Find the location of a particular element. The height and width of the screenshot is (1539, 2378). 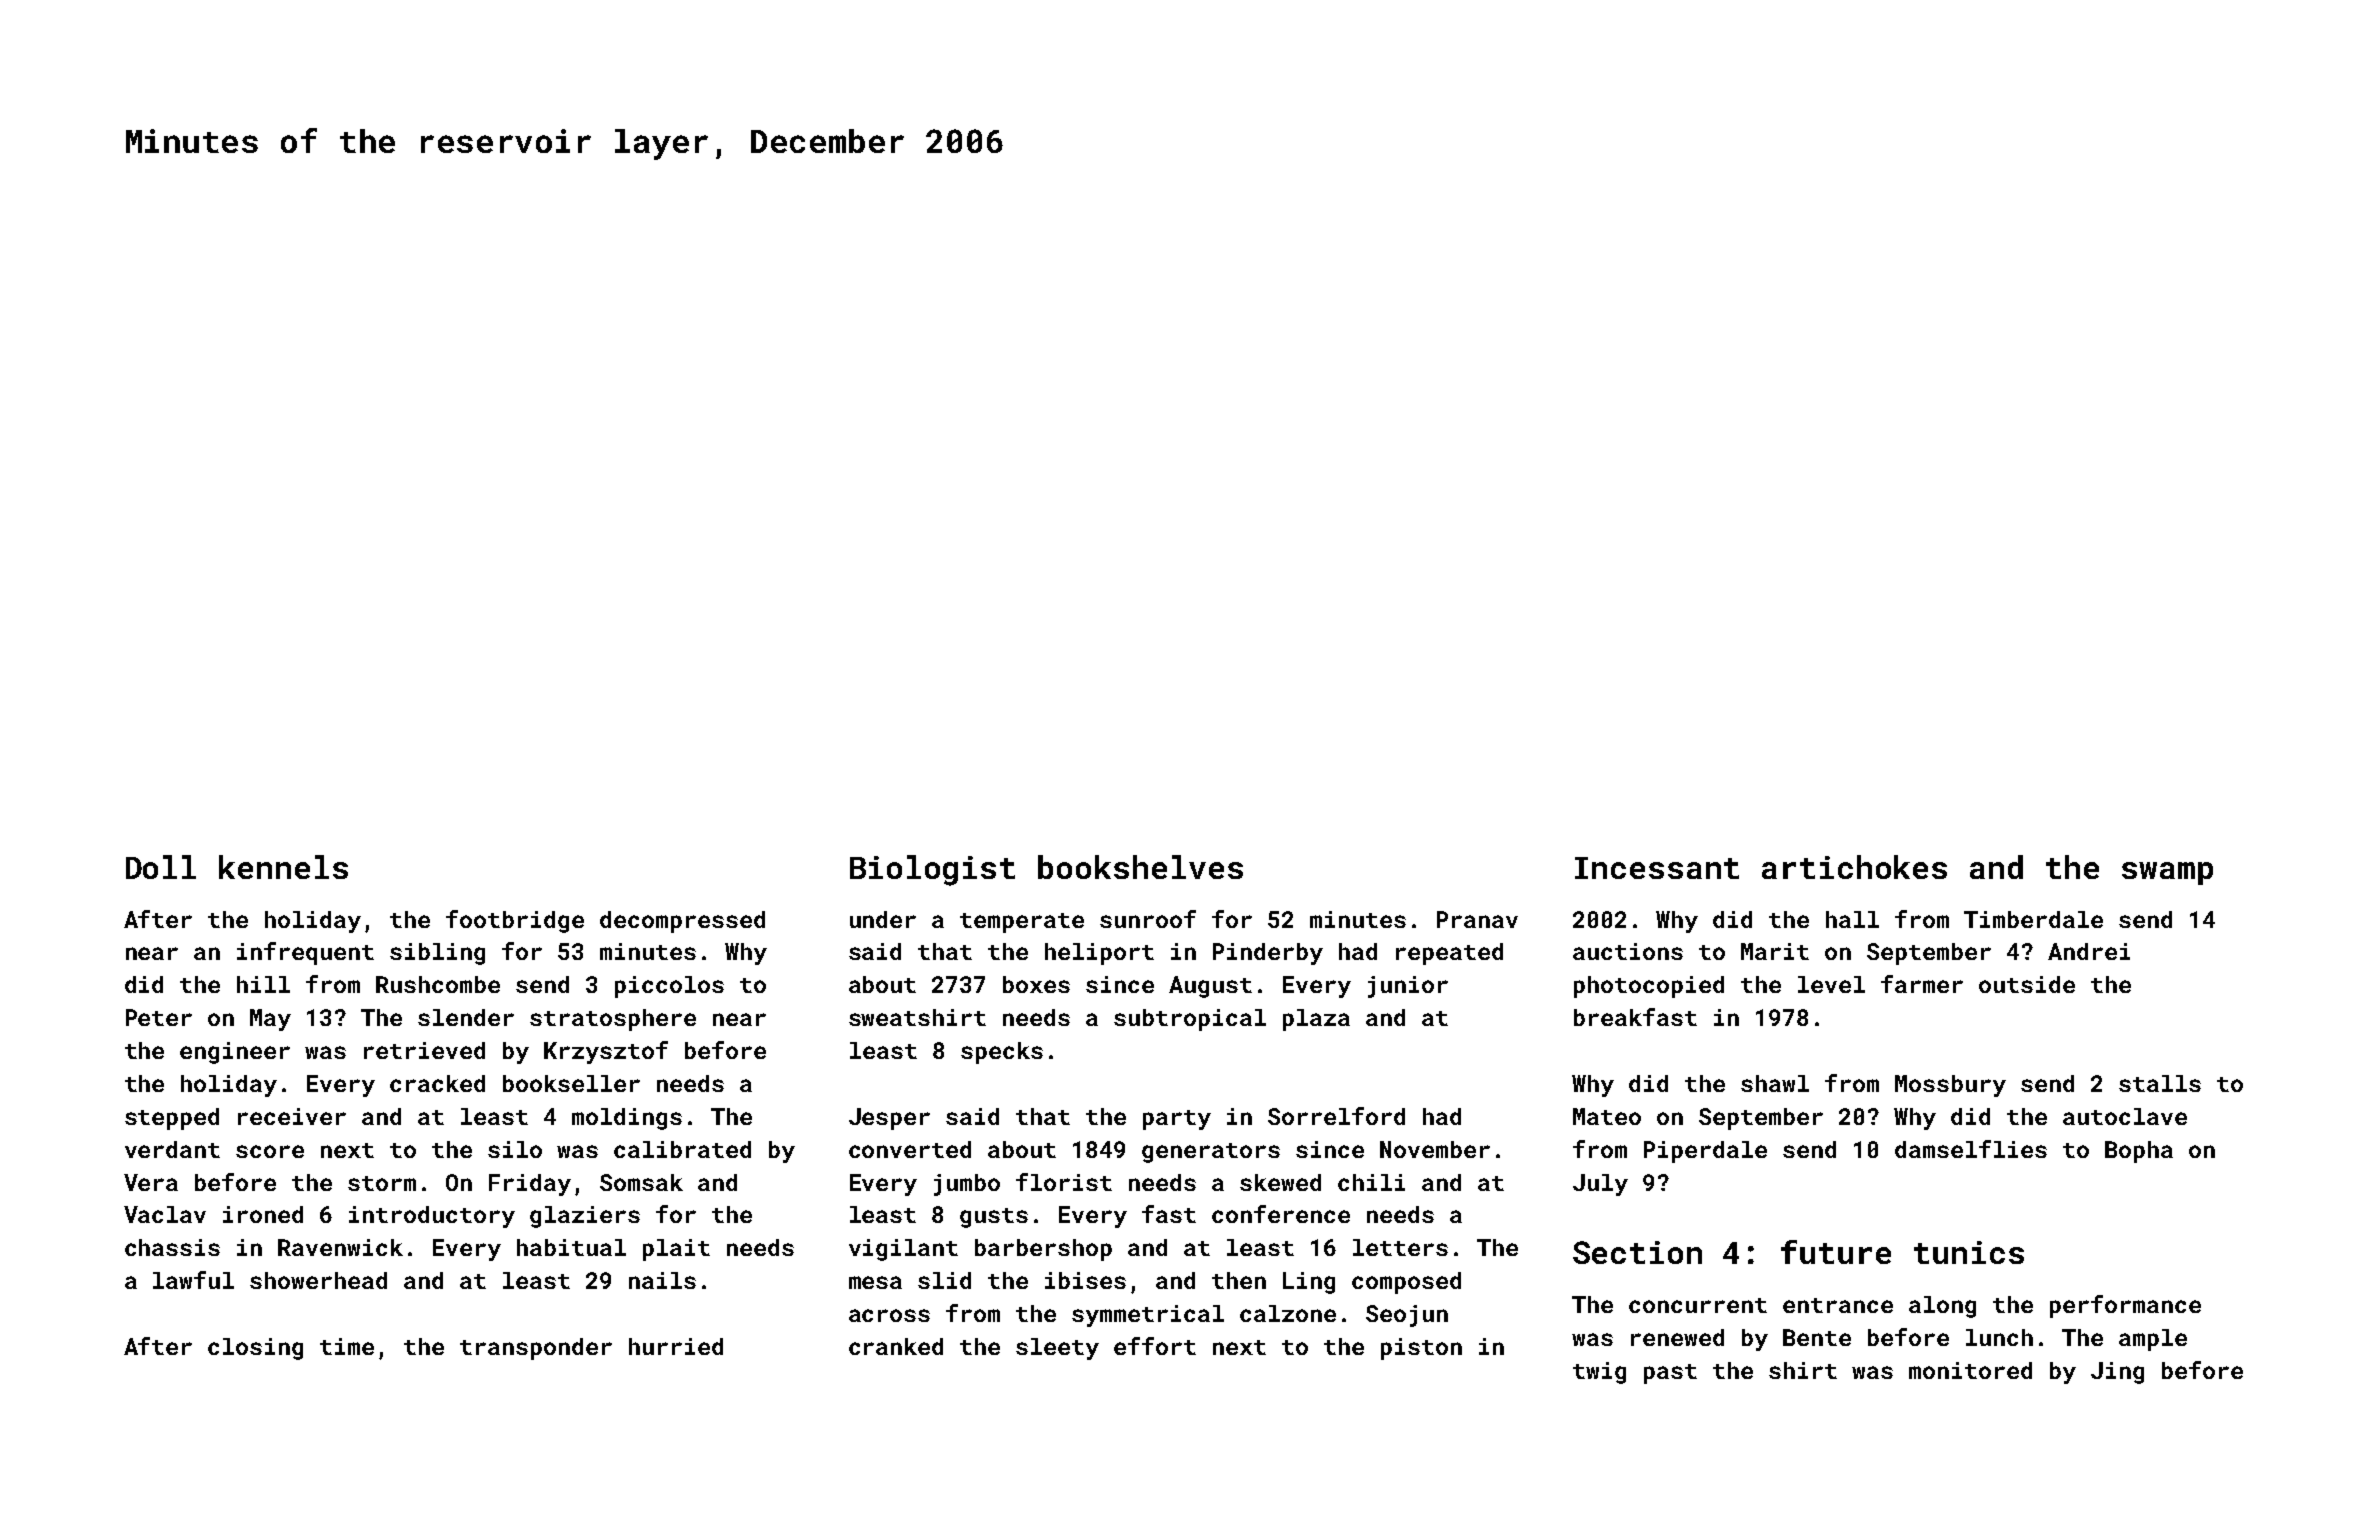

past is located at coordinates (1670, 1374).
